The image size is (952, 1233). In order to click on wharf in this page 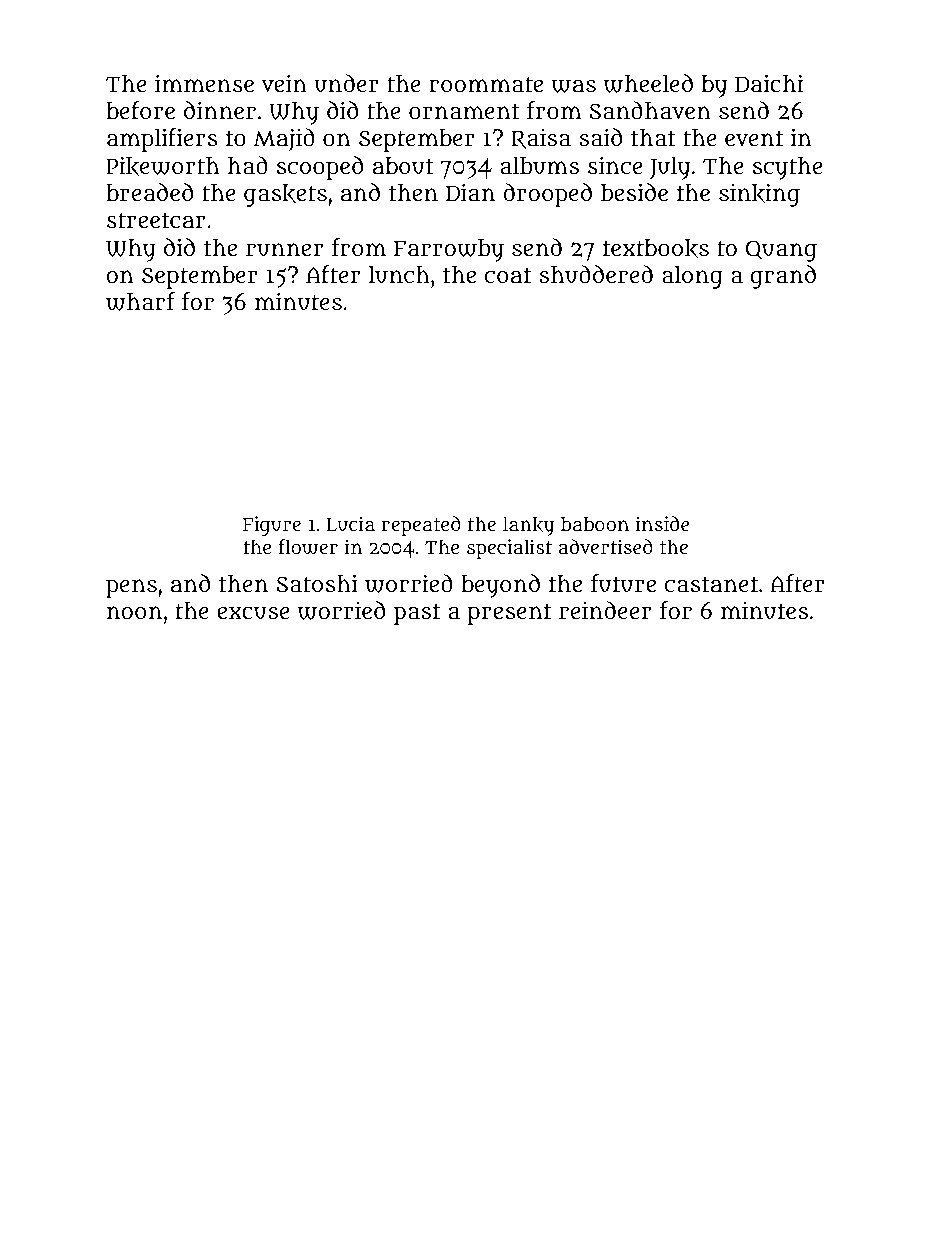, I will do `click(140, 301)`.
